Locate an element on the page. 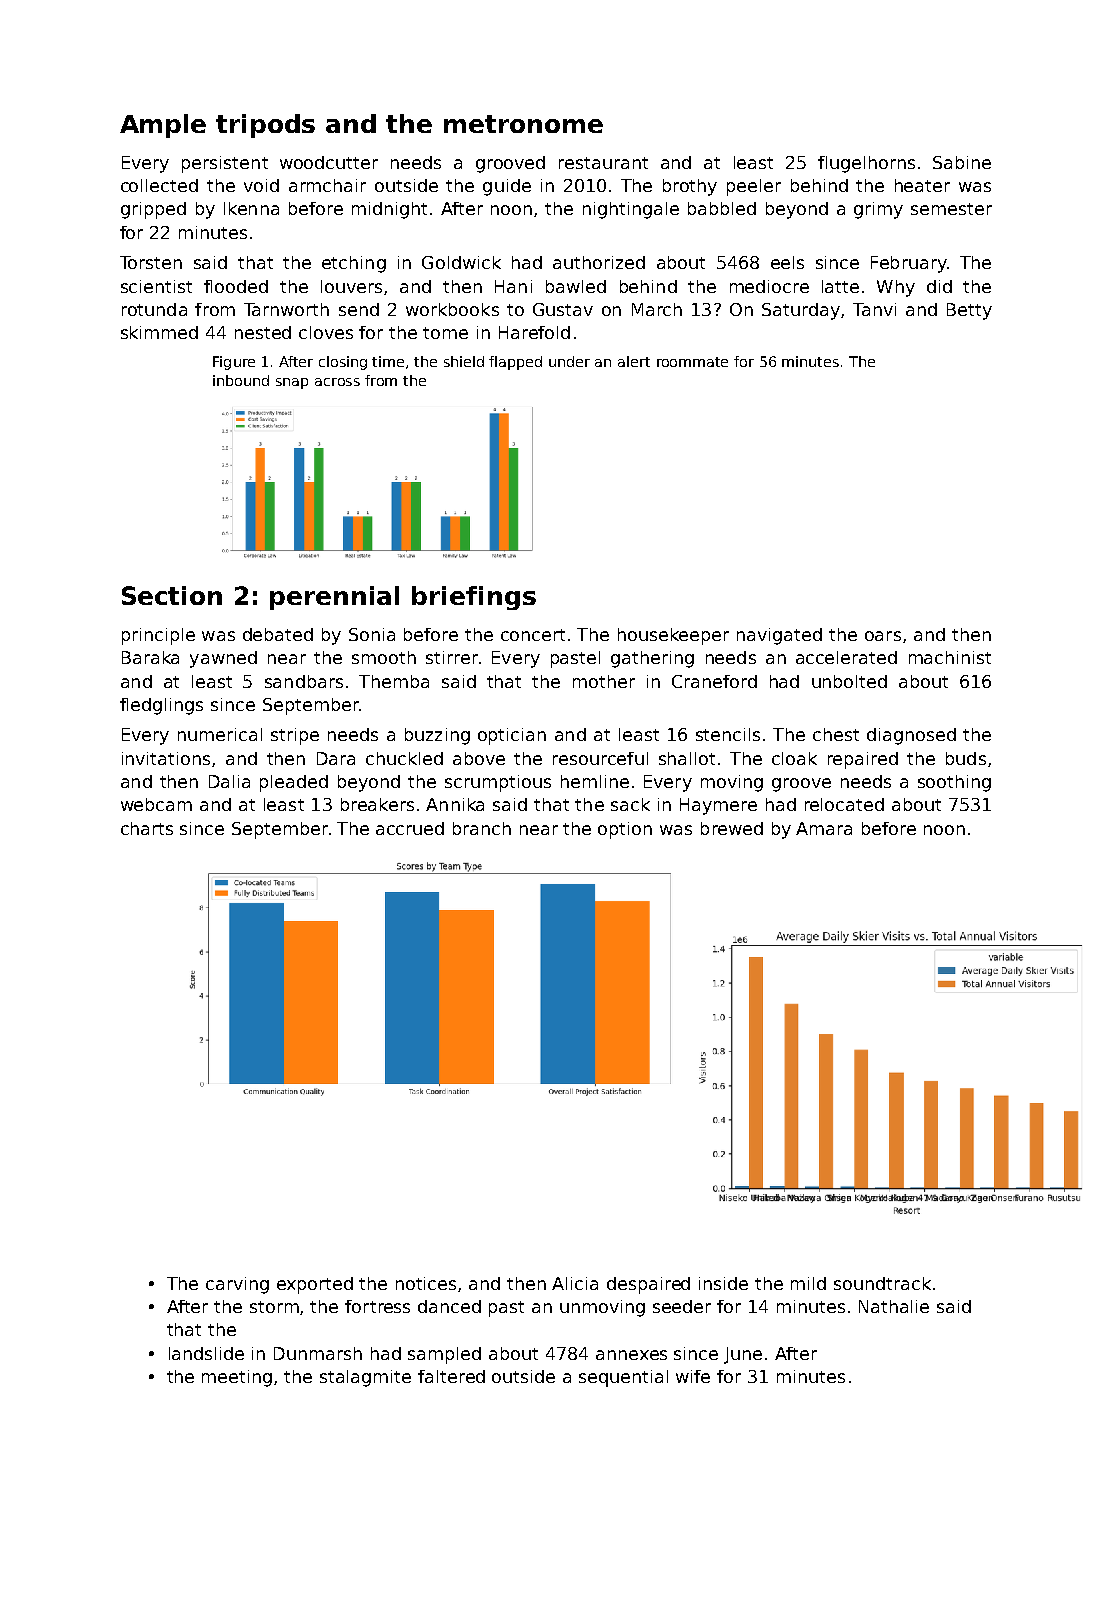 This page has height=1611, width=1112. Alicia is located at coordinates (575, 1283).
